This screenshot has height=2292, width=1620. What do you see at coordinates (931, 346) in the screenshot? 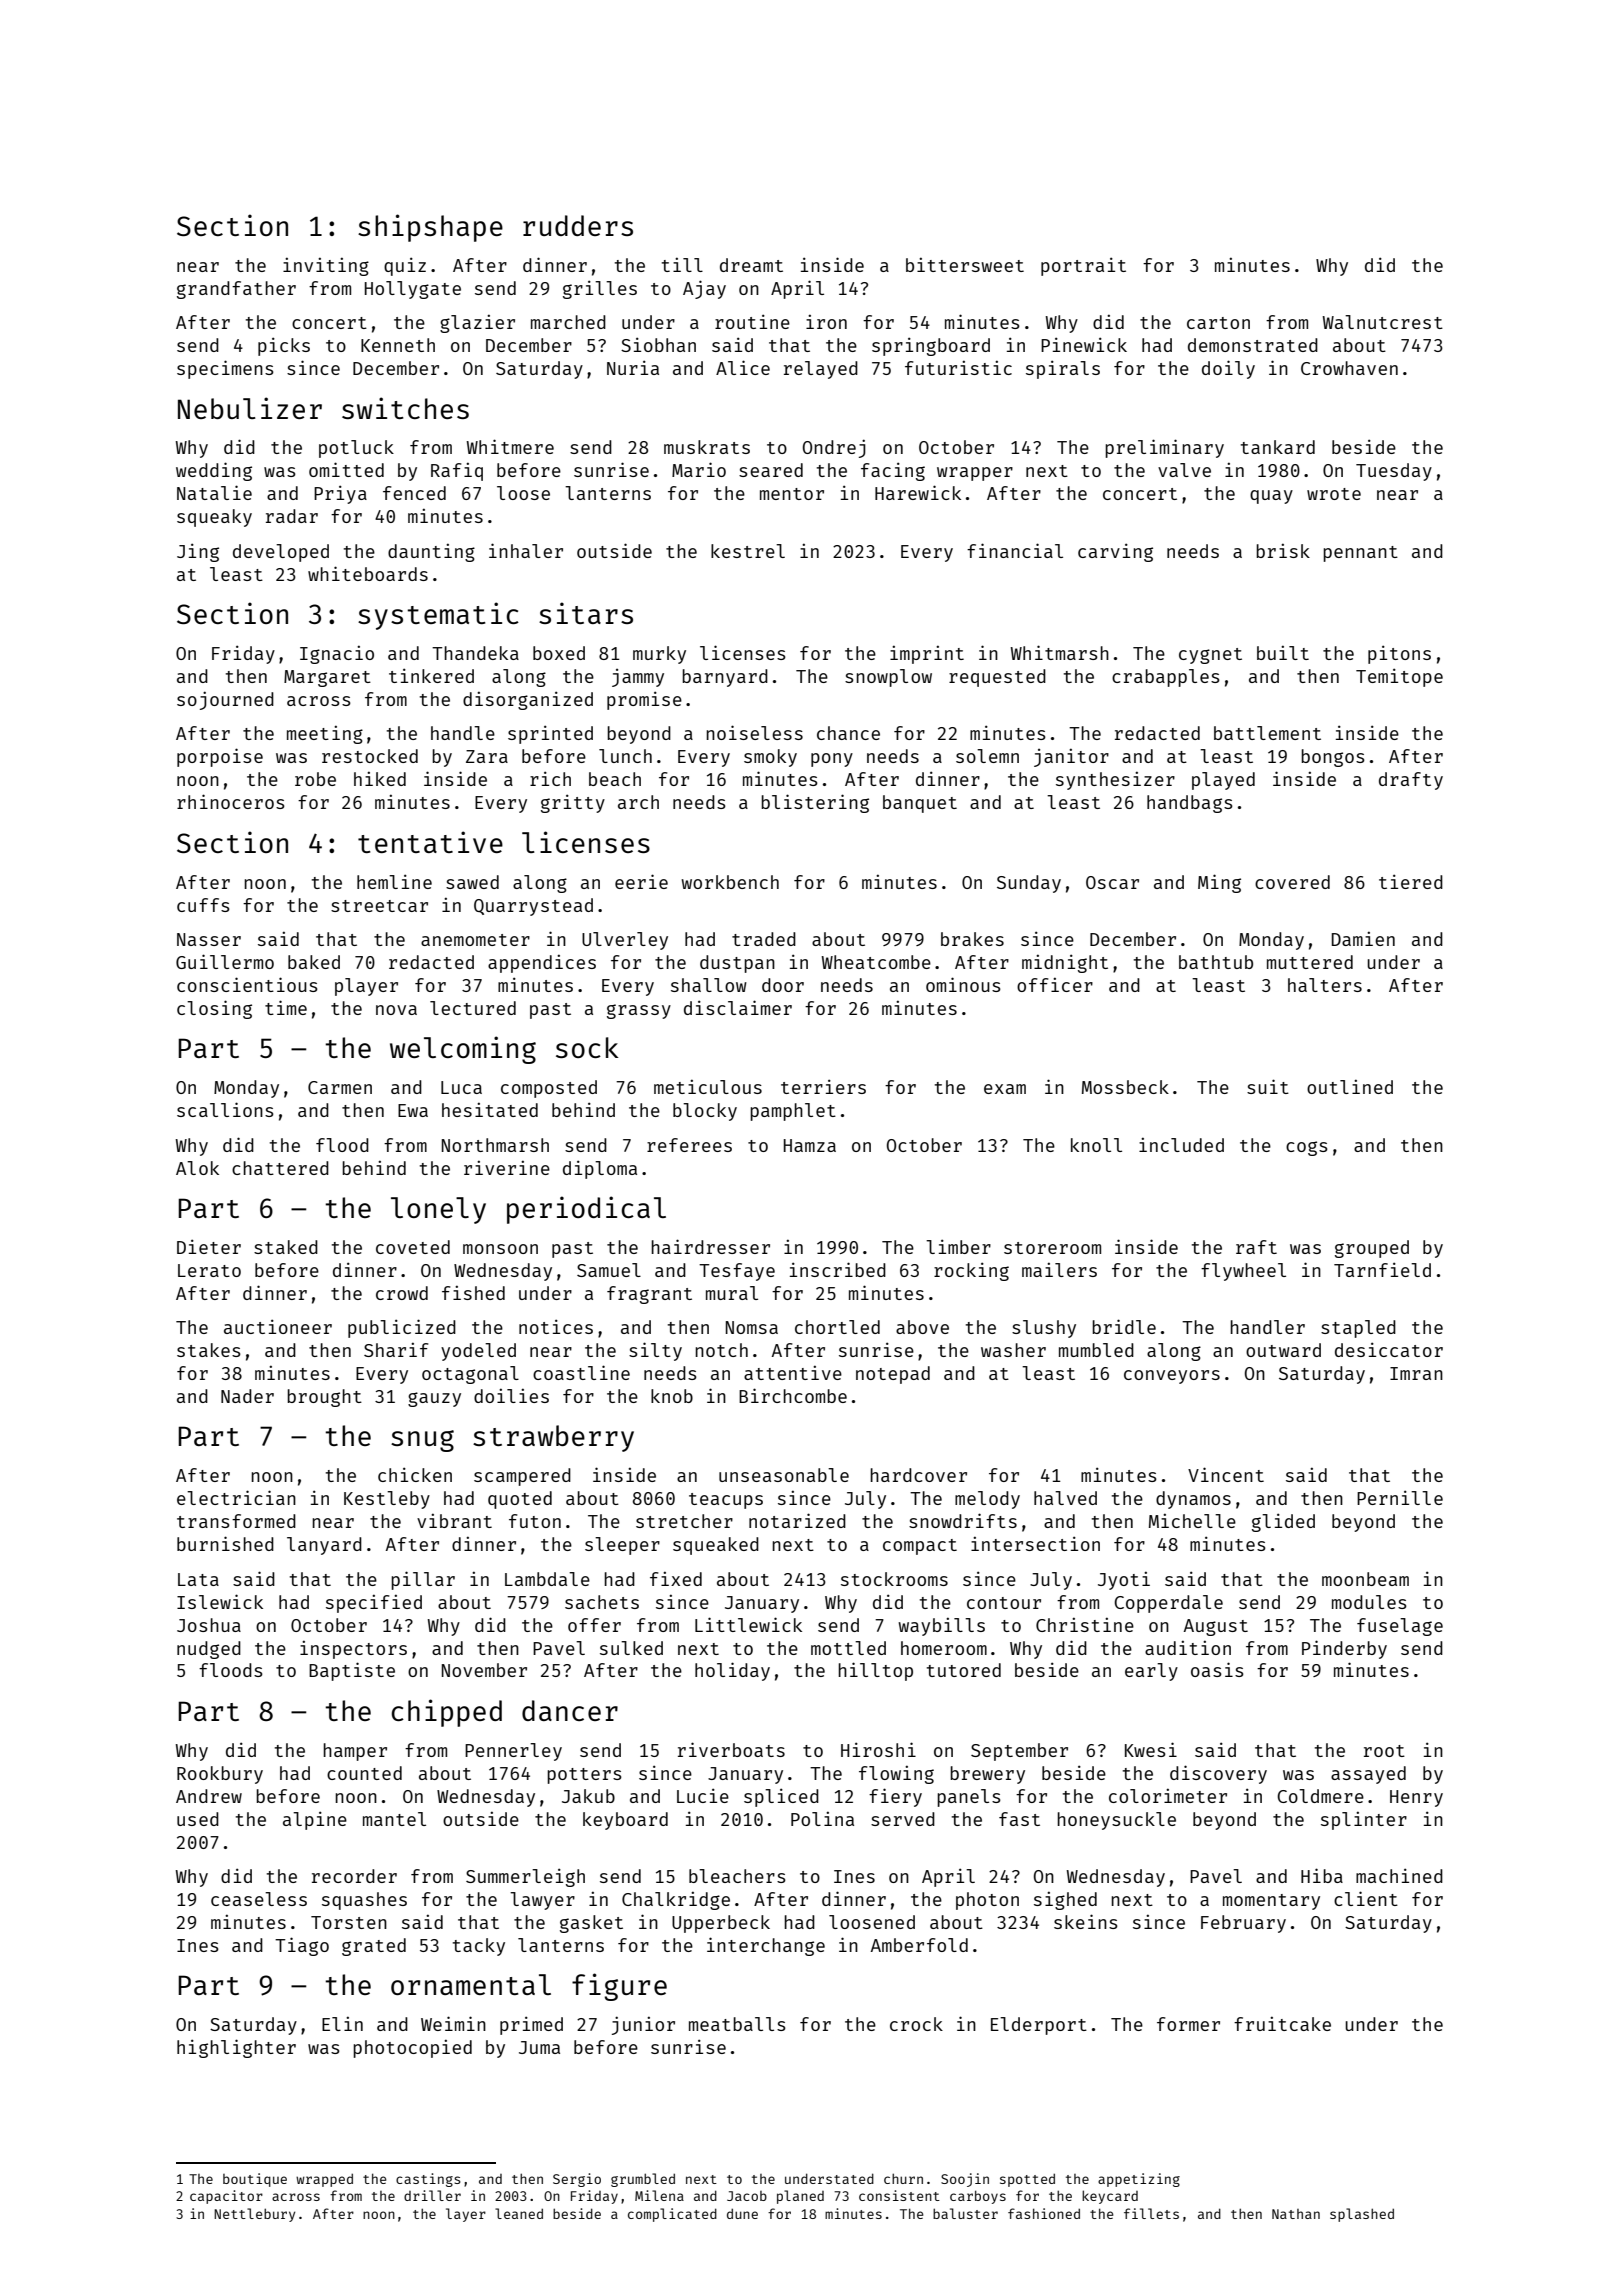
I see `springboard` at bounding box center [931, 346].
